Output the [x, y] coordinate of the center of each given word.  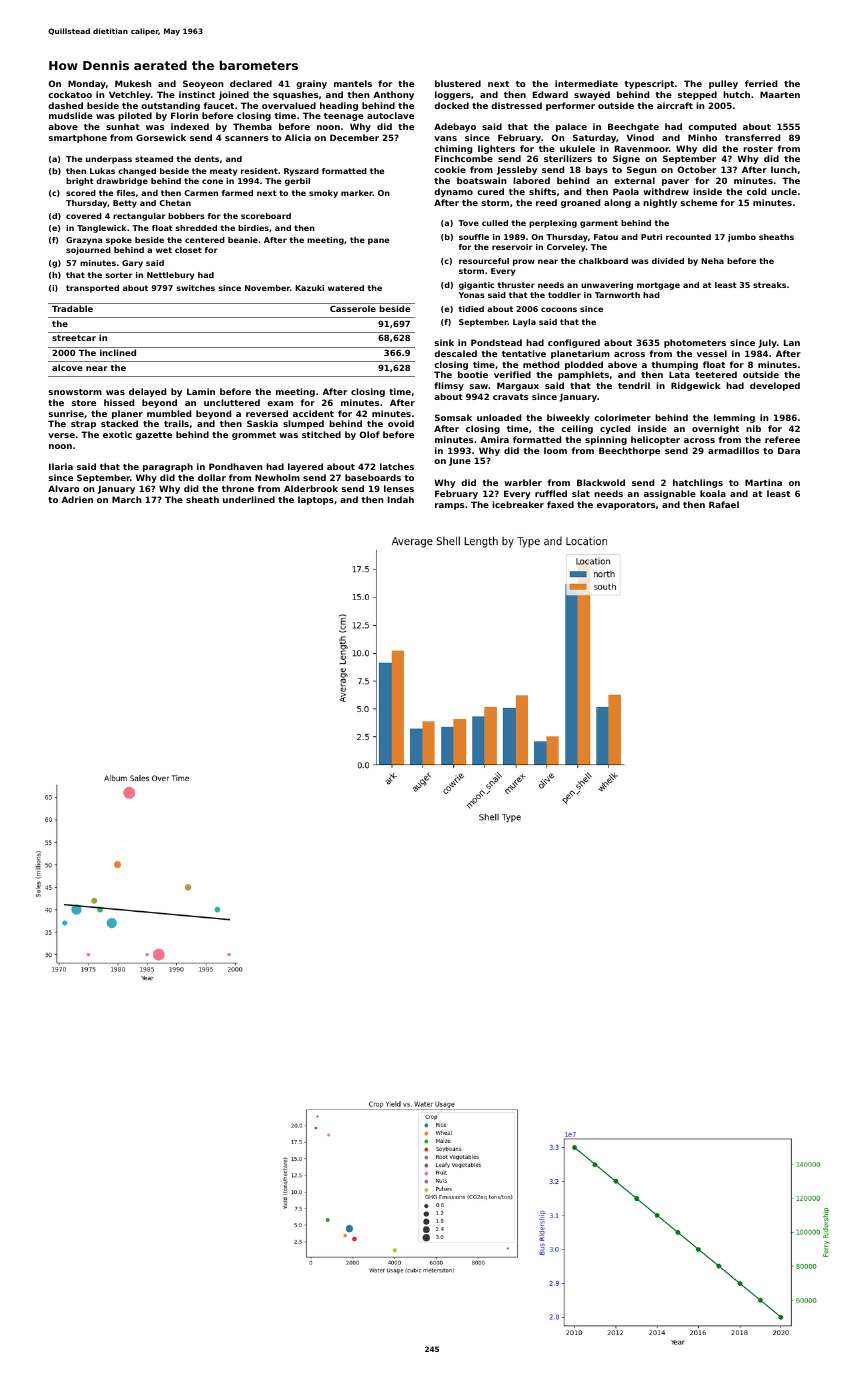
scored [81, 193]
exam [280, 403]
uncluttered [232, 402]
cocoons [559, 309]
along [617, 203]
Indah [401, 499]
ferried [761, 83]
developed [775, 386]
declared [251, 83]
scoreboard [266, 216]
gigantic [476, 286]
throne [238, 488]
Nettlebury [170, 276]
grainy [311, 84]
